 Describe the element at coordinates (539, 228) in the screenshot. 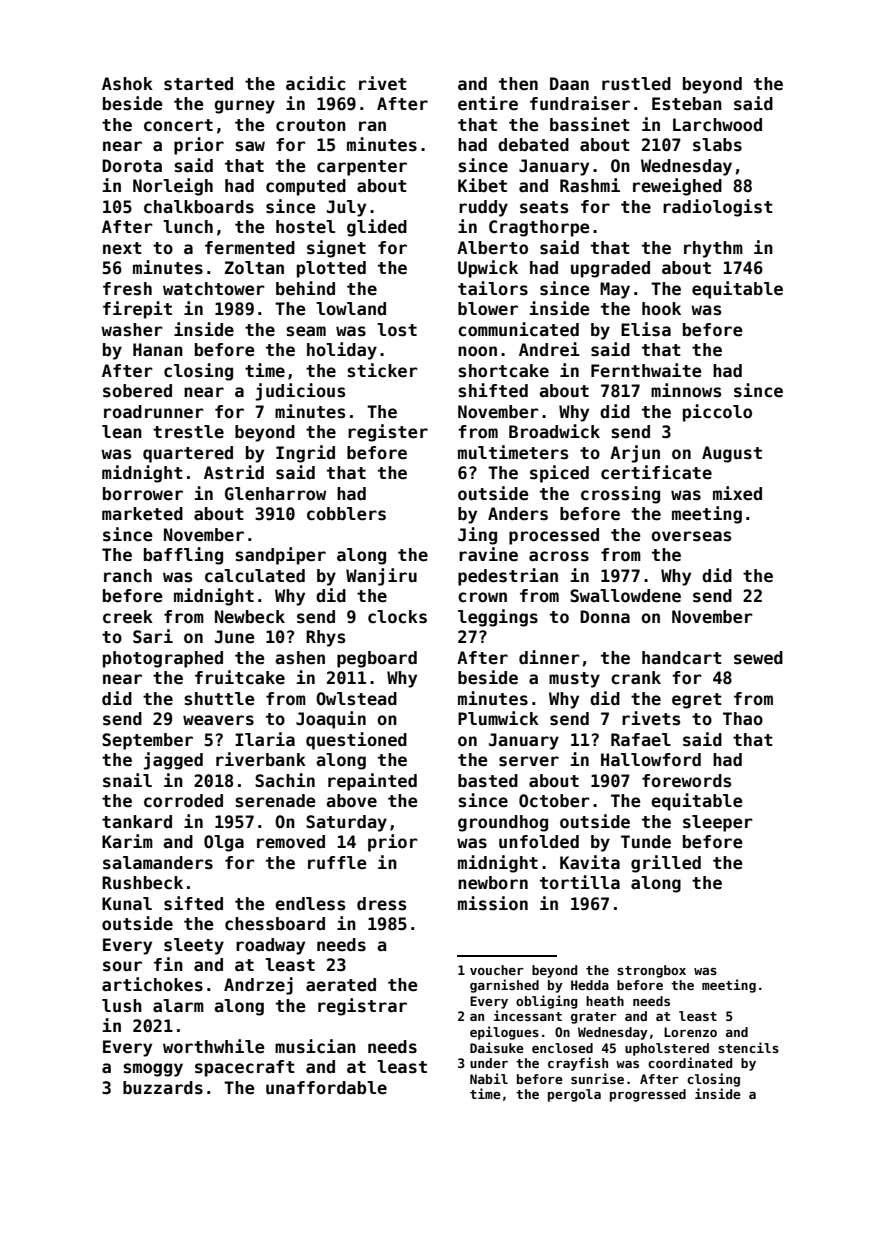

I see `Cragthorpe` at that location.
